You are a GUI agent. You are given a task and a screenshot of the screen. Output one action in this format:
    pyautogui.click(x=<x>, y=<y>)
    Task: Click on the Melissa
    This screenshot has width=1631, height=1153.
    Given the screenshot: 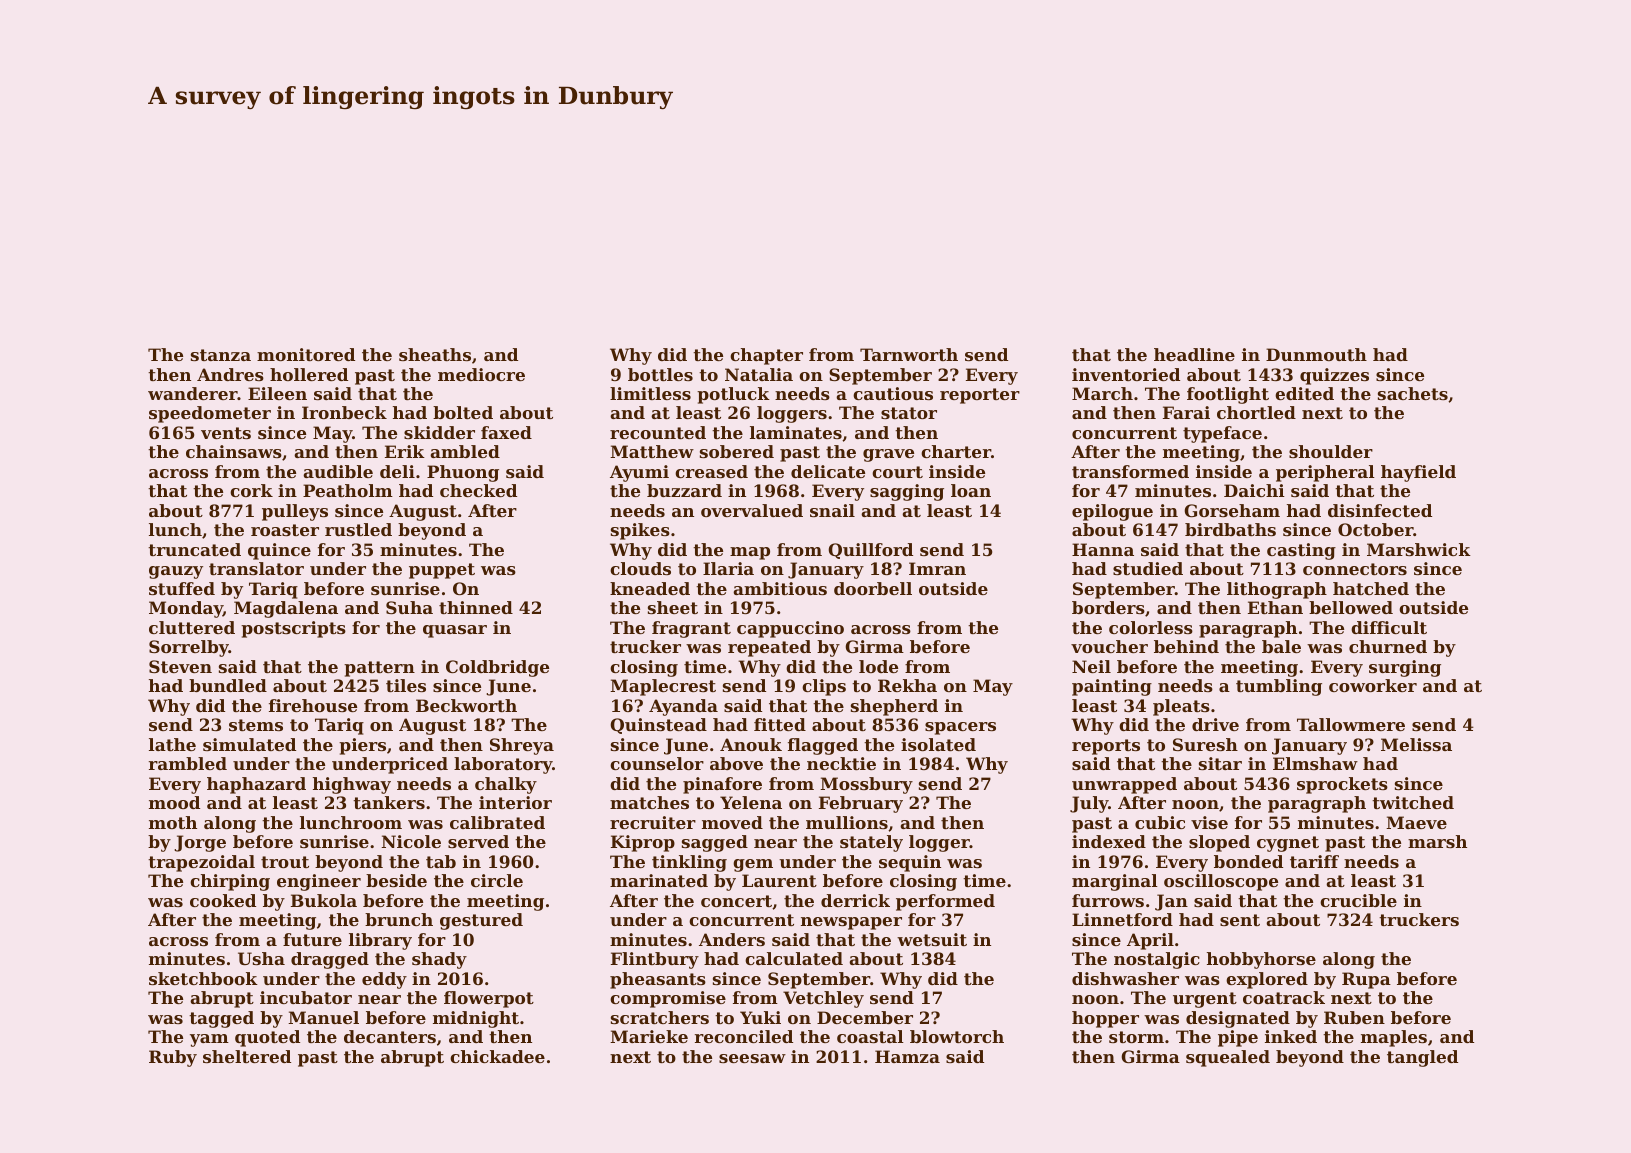 What is the action you would take?
    pyautogui.click(x=1416, y=744)
